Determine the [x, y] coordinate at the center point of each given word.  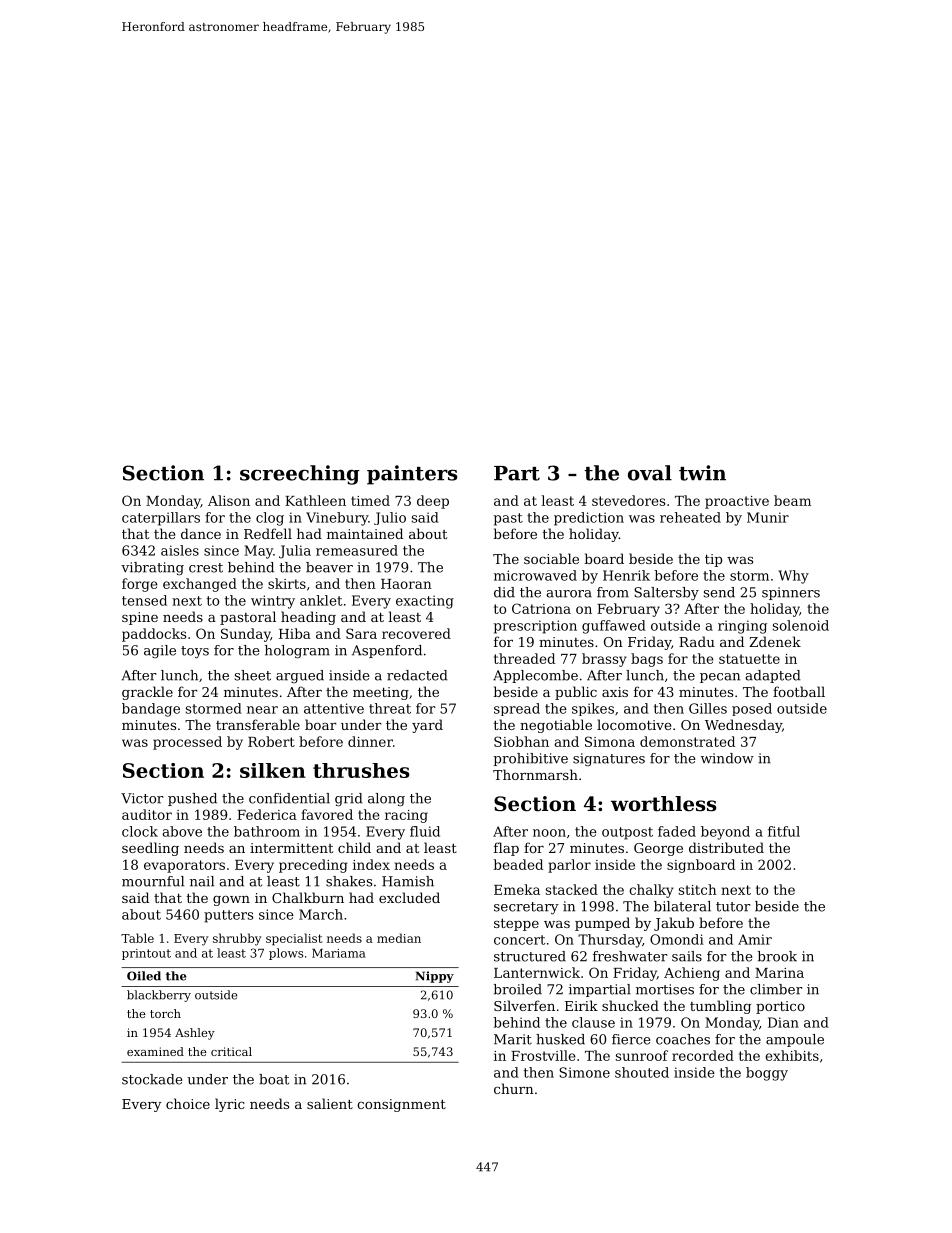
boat [274, 1079]
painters [412, 475]
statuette [749, 659]
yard [427, 726]
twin [702, 473]
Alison [229, 500]
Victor [142, 798]
